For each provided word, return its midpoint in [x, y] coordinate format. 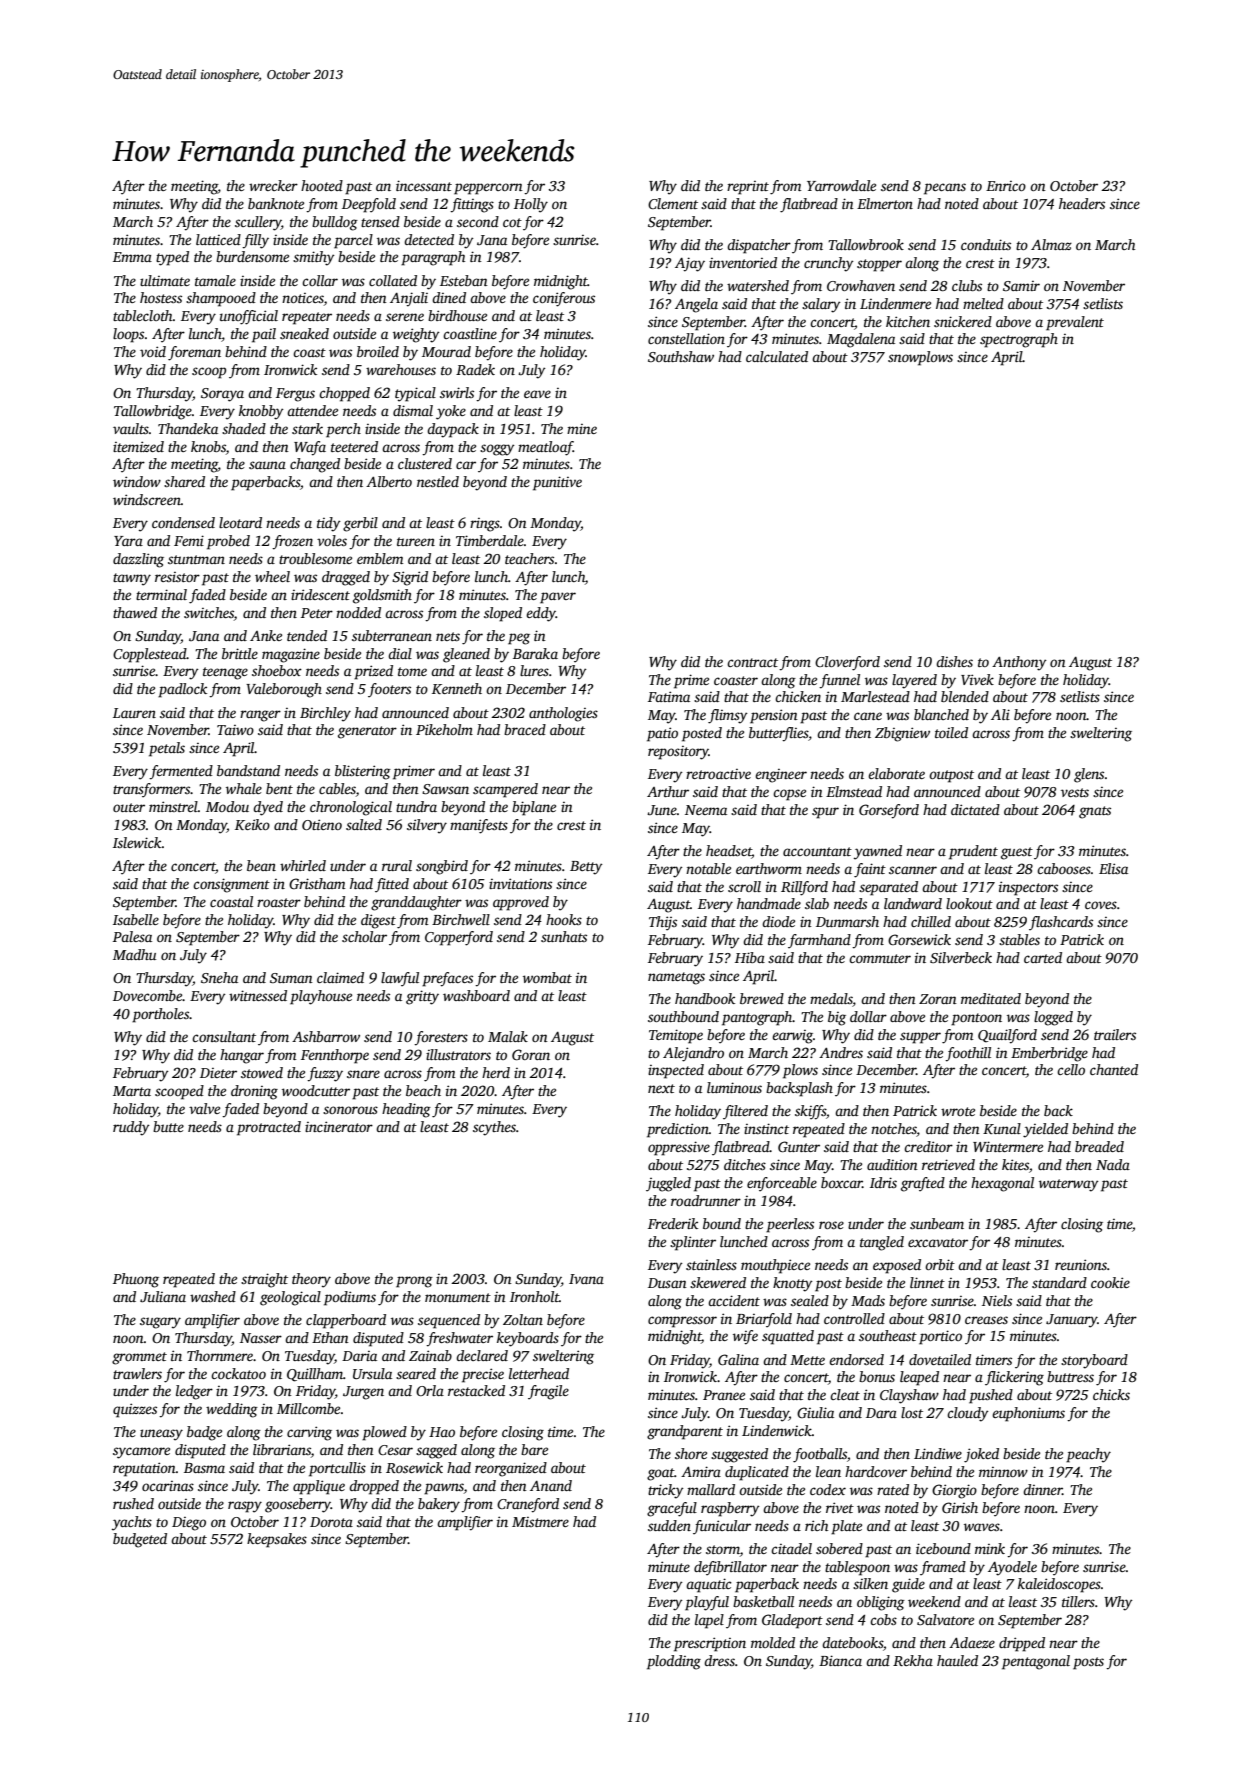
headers [1082, 203]
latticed [218, 239]
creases [986, 1320]
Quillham [315, 1375]
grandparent [685, 1432]
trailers [1115, 1034]
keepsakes [277, 1540]
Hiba [750, 957]
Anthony [1019, 663]
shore [691, 1453]
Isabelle [136, 919]
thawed [135, 612]
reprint [748, 188]
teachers [529, 558]
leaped [919, 1378]
